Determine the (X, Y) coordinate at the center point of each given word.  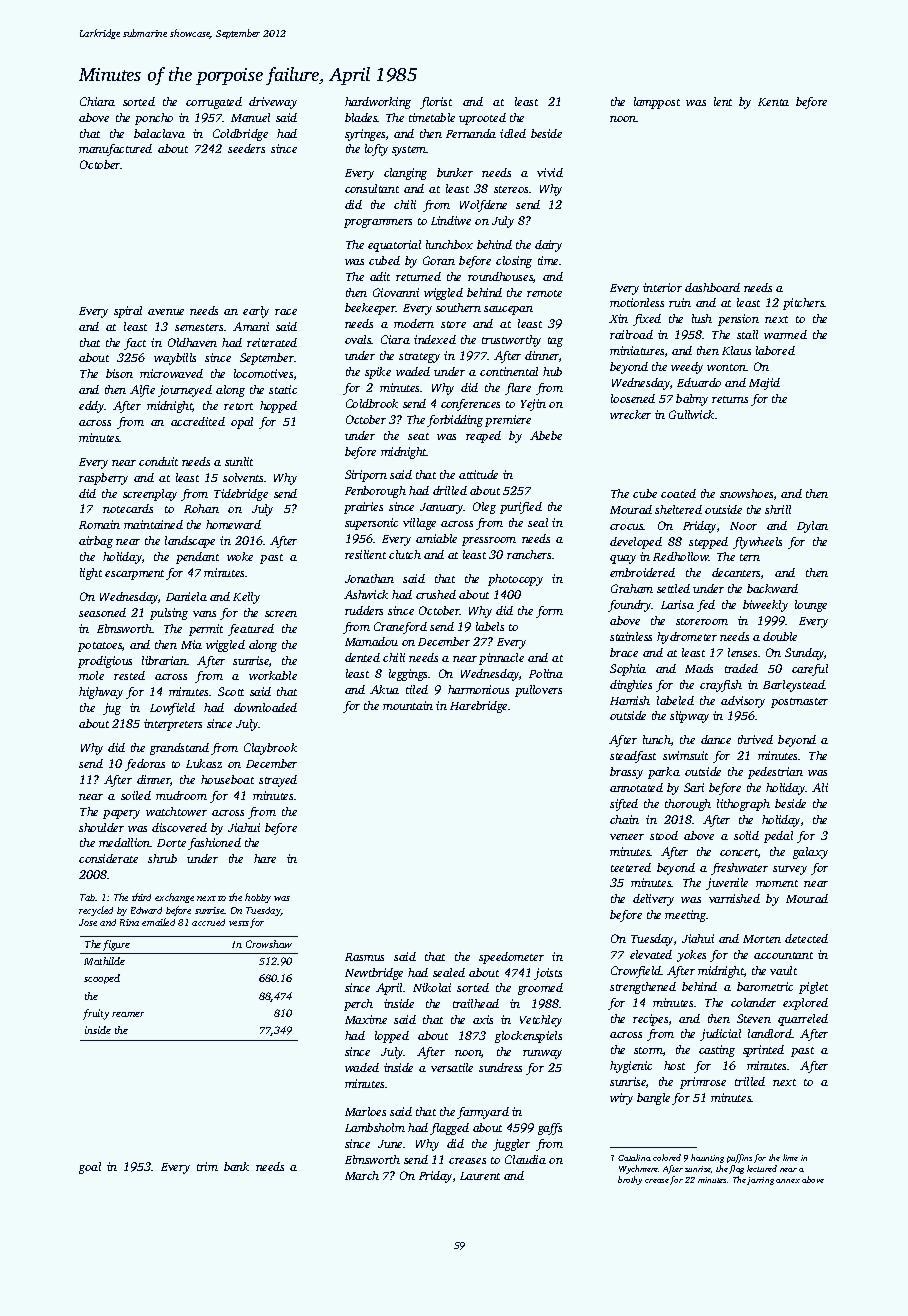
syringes (365, 135)
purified (521, 508)
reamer (128, 1014)
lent (723, 101)
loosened (633, 398)
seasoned (102, 612)
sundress (500, 1067)
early (256, 312)
